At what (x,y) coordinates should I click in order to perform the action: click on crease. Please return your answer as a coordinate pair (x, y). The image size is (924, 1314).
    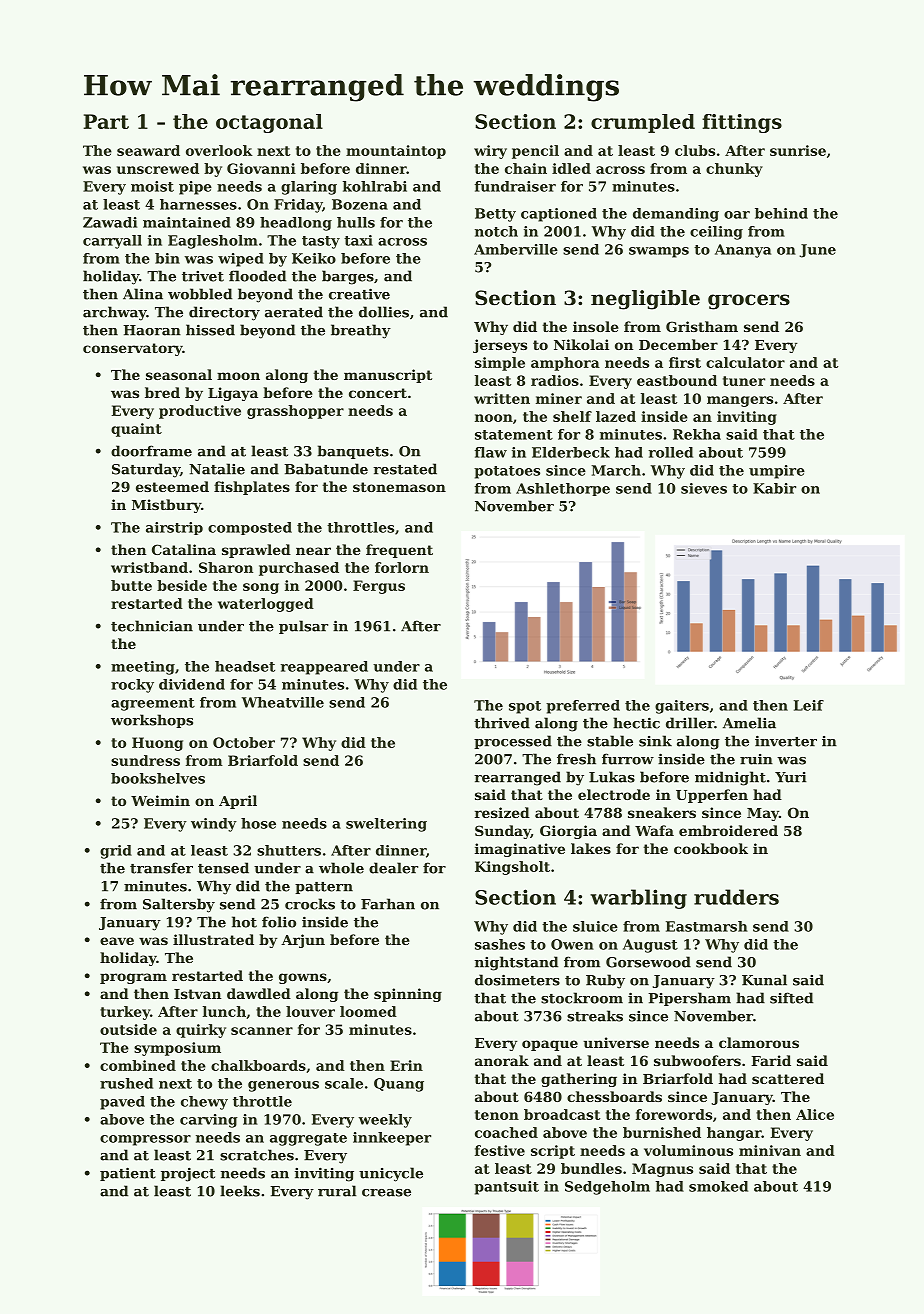
    Looking at the image, I should click on (386, 1193).
